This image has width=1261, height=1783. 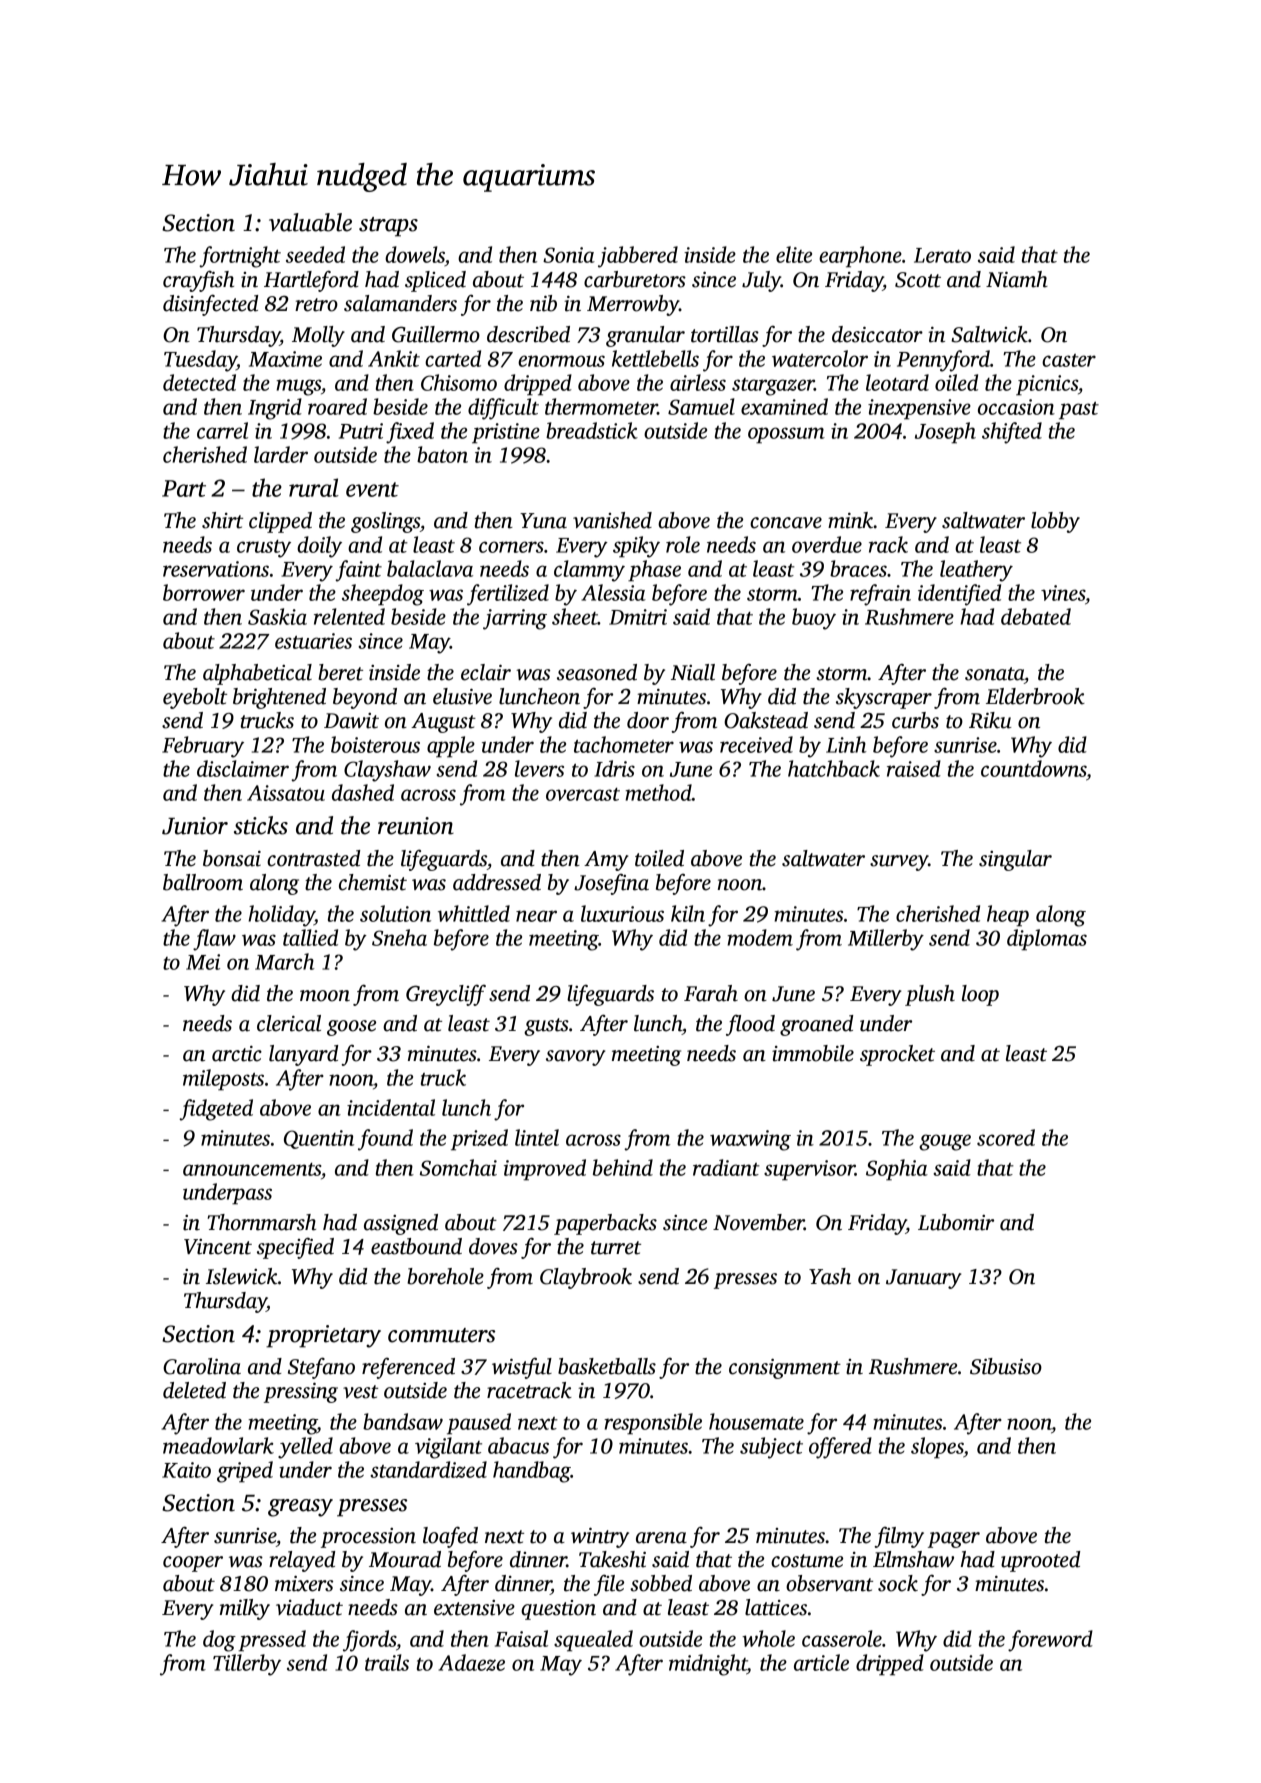 What do you see at coordinates (193, 1564) in the image?
I see `cooper` at bounding box center [193, 1564].
